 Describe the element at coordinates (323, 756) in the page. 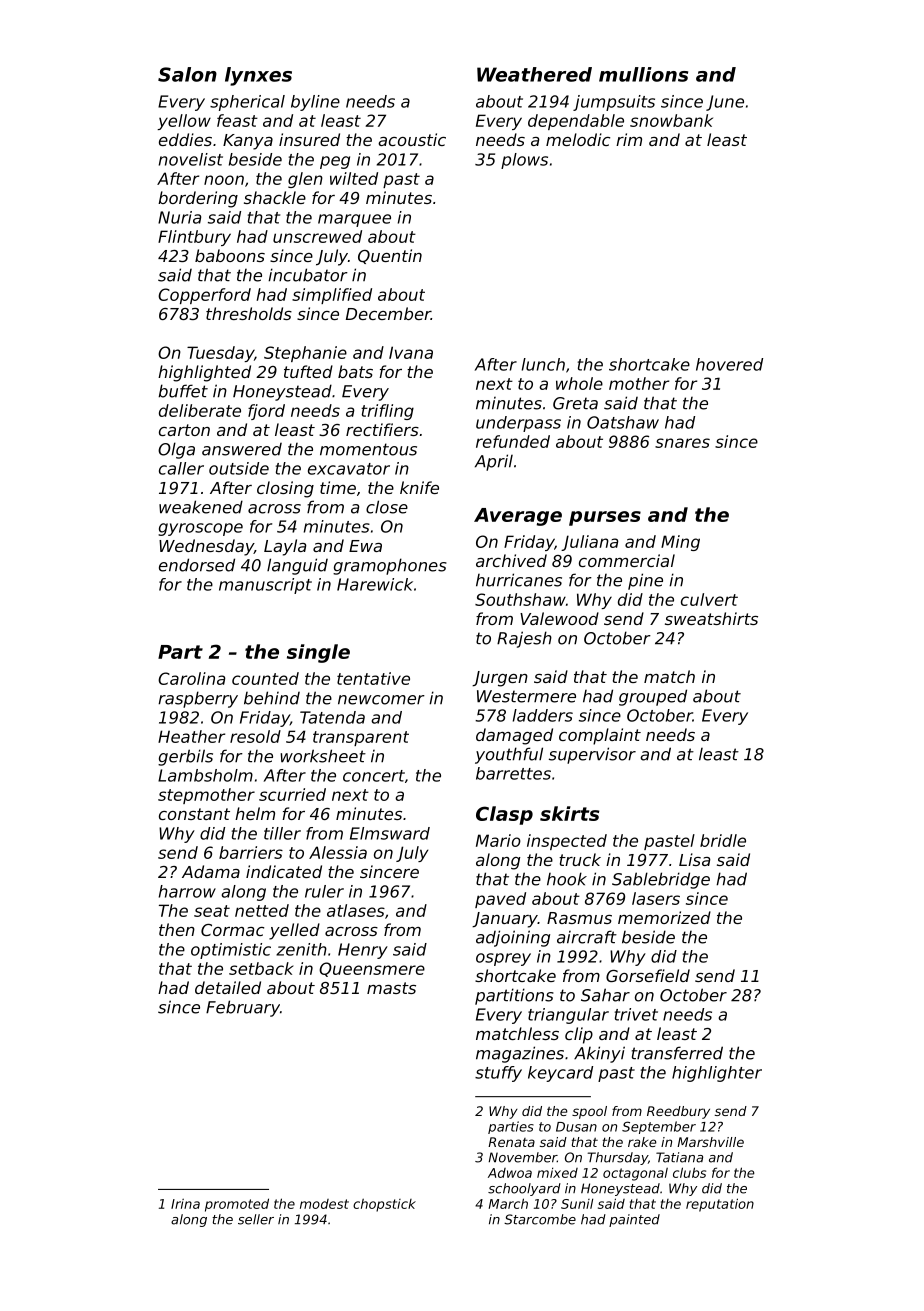

I see `worksheet` at that location.
